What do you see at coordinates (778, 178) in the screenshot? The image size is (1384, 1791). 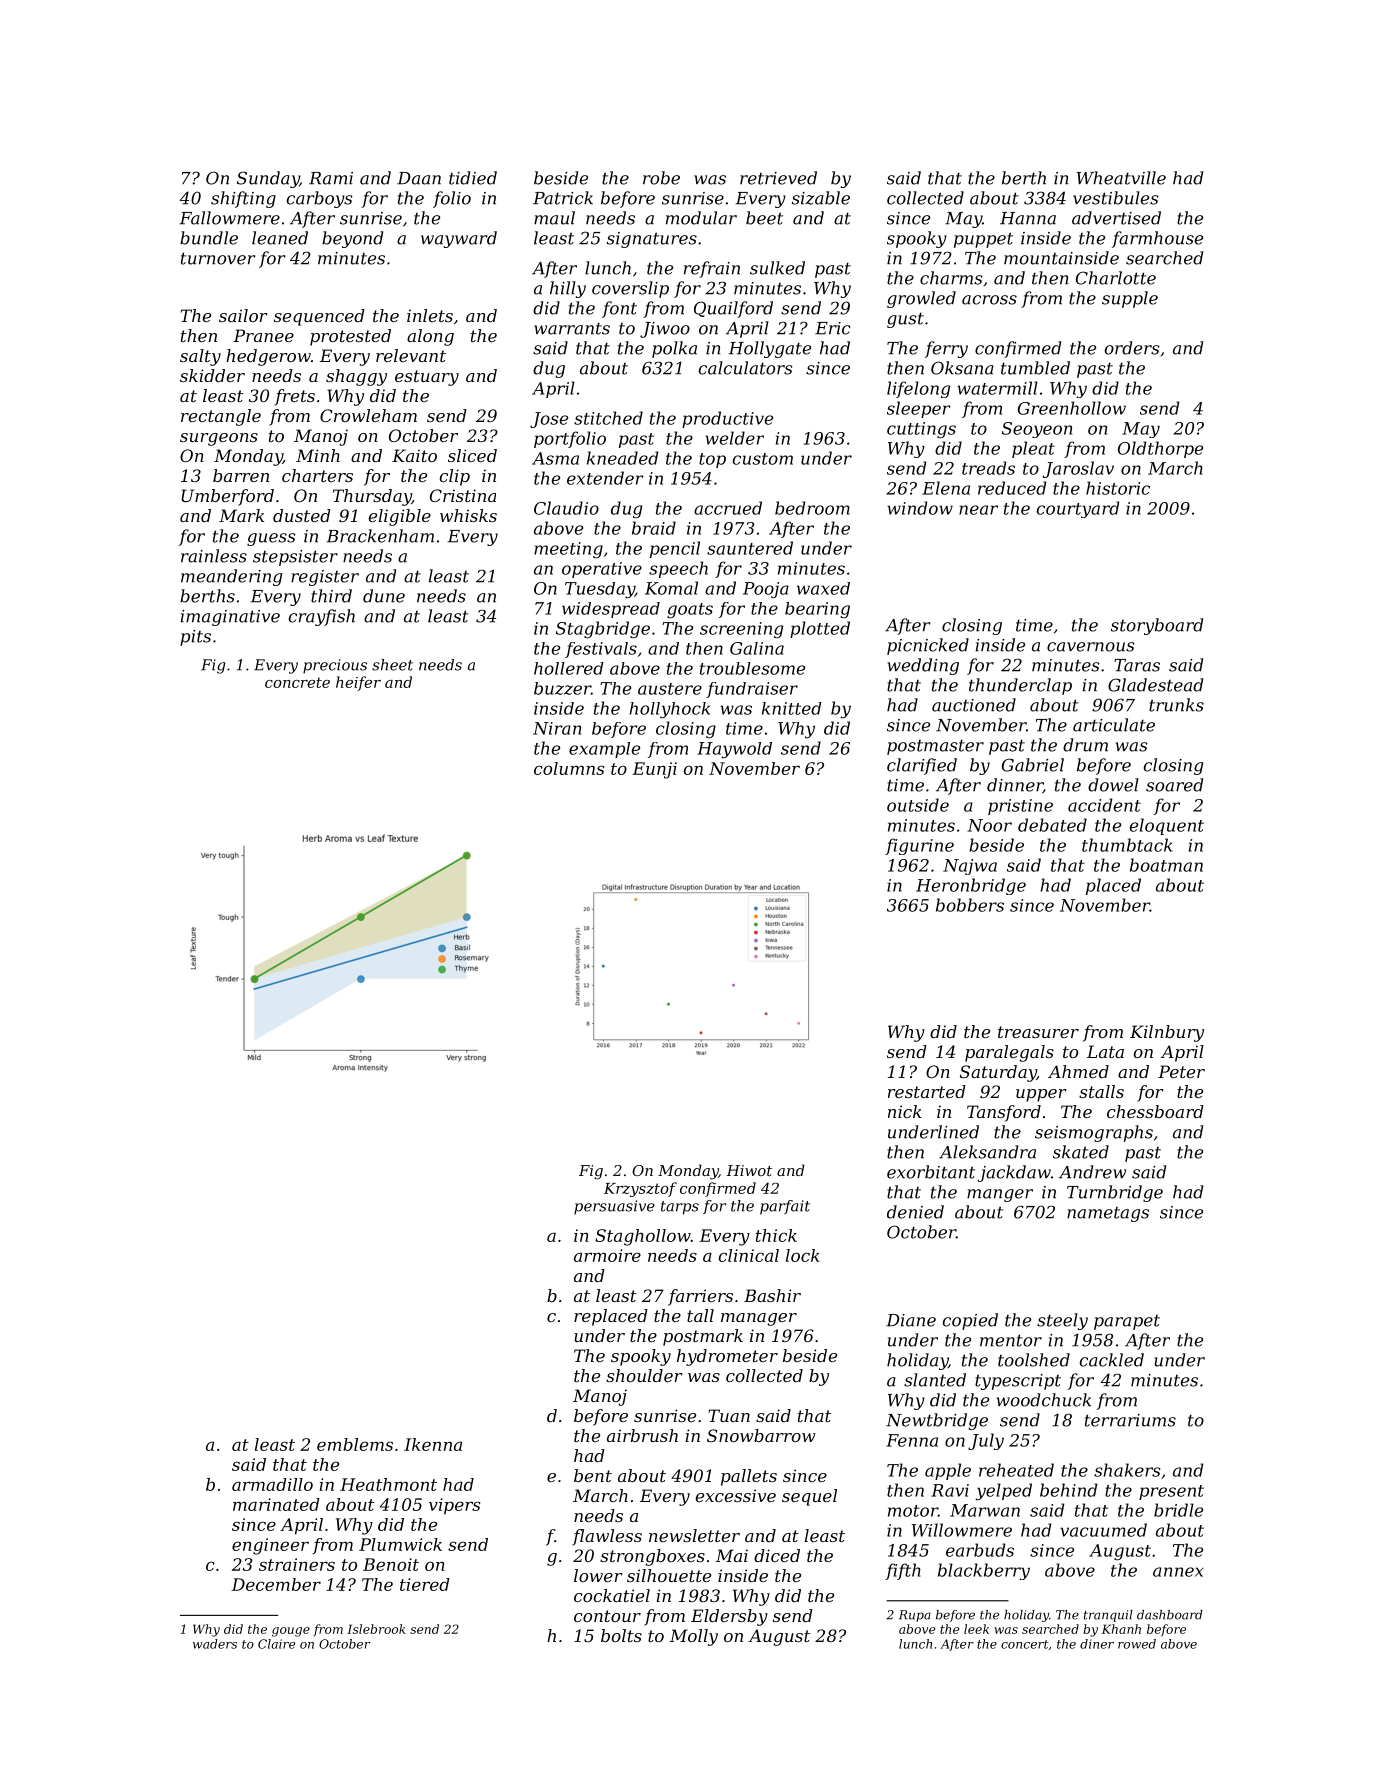 I see `retrieved` at bounding box center [778, 178].
